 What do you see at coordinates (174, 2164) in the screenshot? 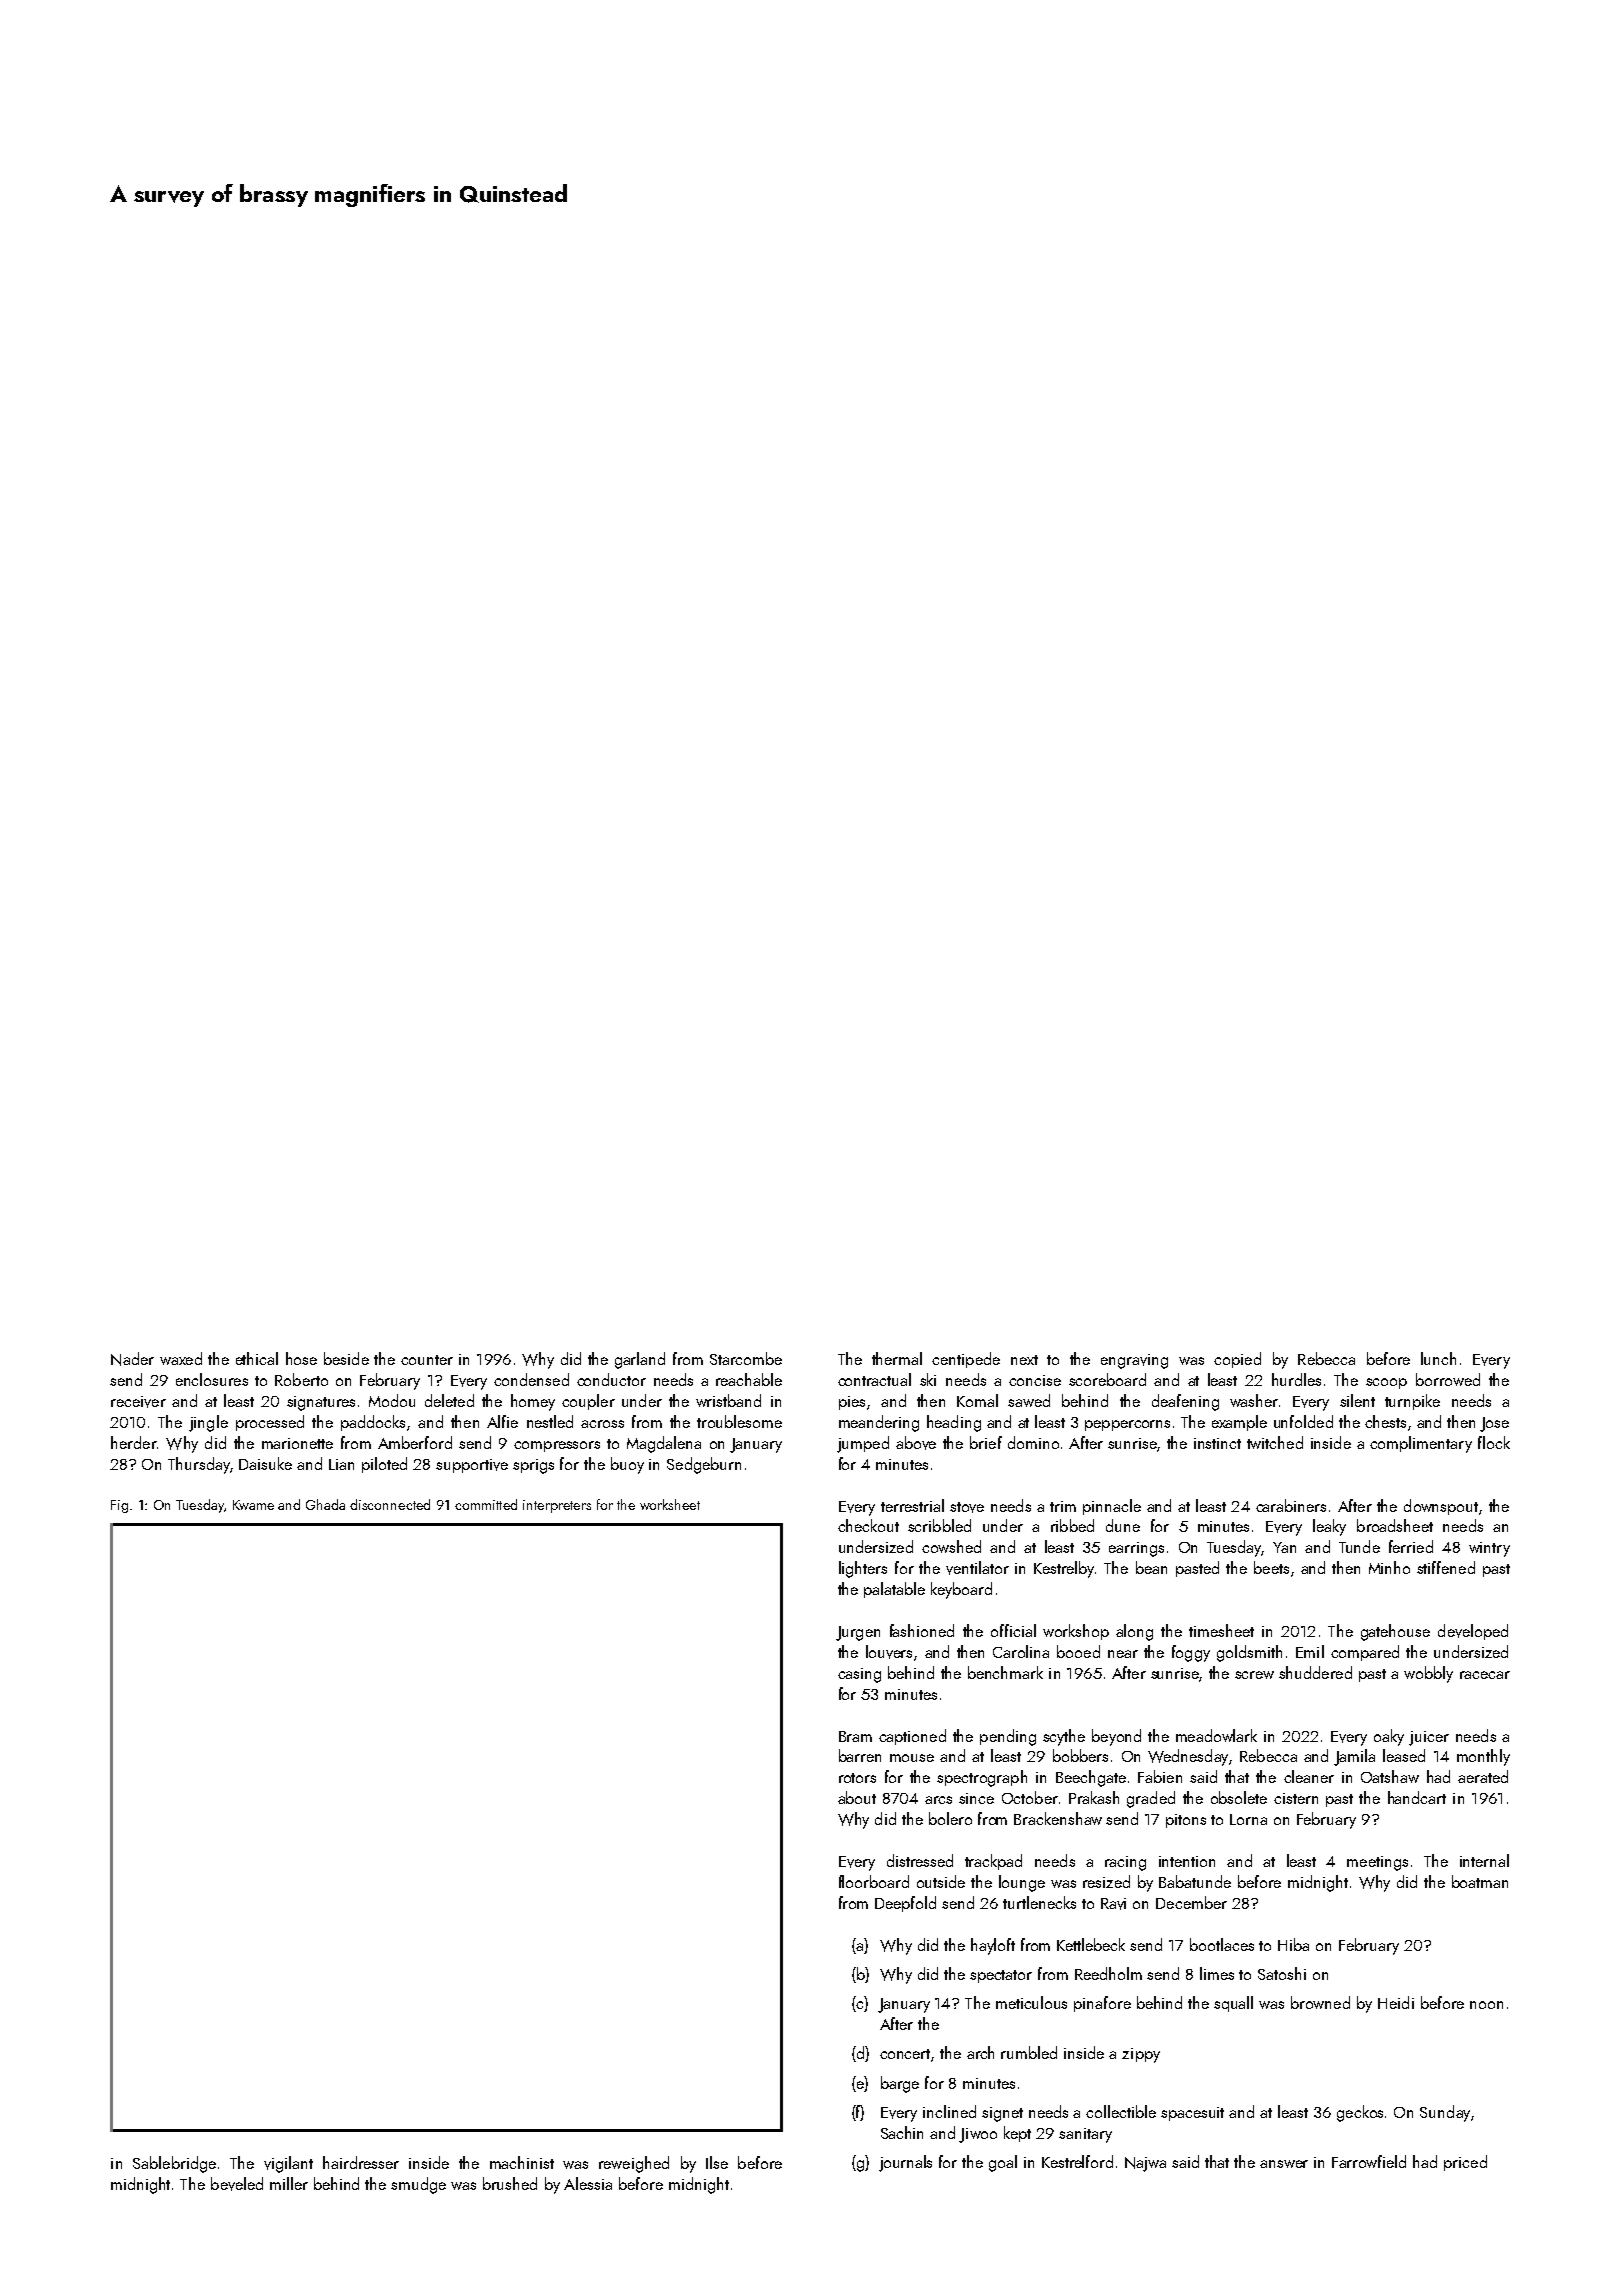
I see `Sablebridge` at bounding box center [174, 2164].
